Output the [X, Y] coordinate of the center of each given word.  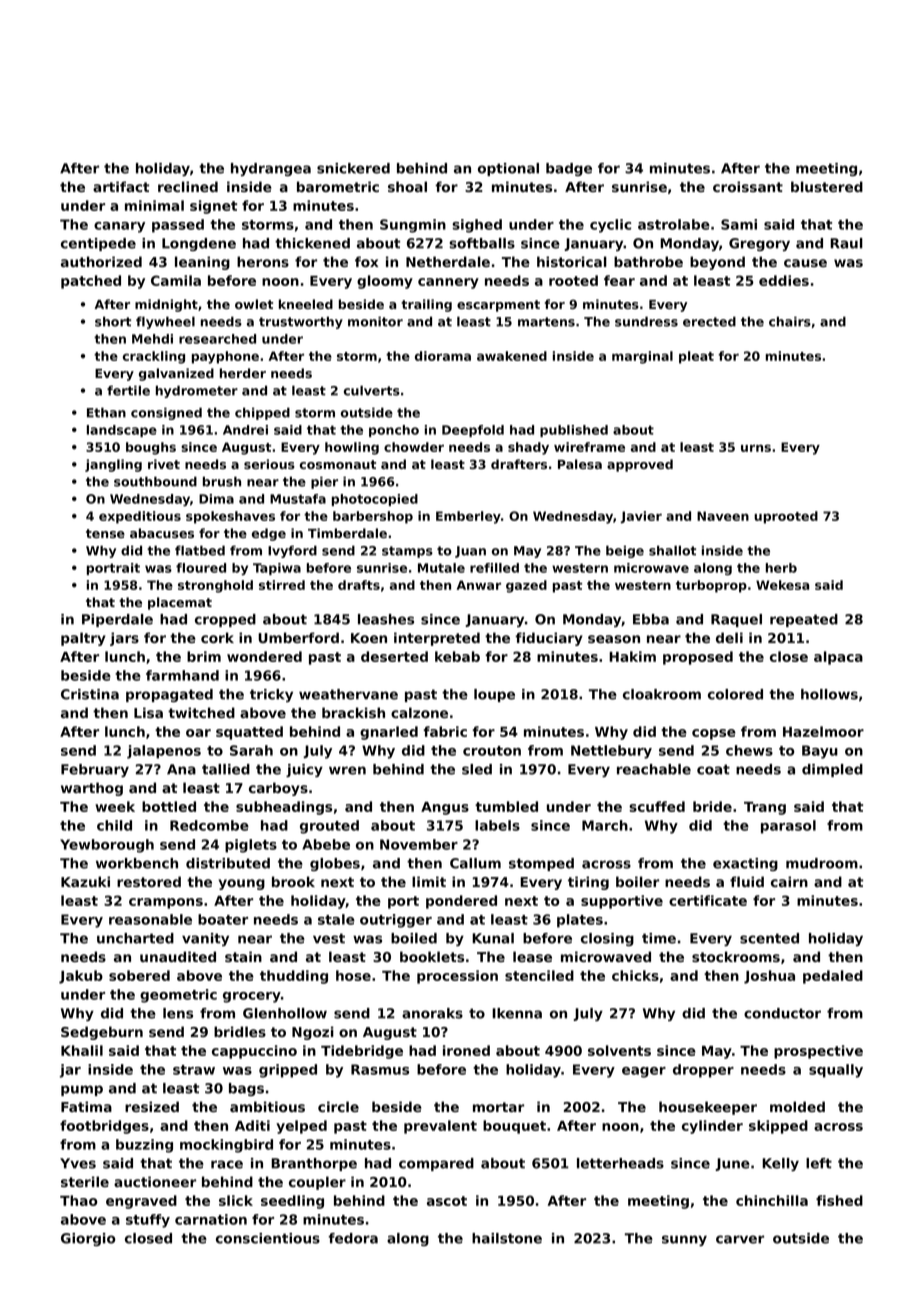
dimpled [832, 770]
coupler [317, 1183]
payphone [225, 357]
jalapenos [164, 752]
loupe [494, 695]
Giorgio [88, 1239]
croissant [748, 186]
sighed [477, 226]
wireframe [589, 447]
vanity [205, 939]
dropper [703, 1071]
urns [756, 448]
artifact [121, 186]
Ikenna [517, 1013]
